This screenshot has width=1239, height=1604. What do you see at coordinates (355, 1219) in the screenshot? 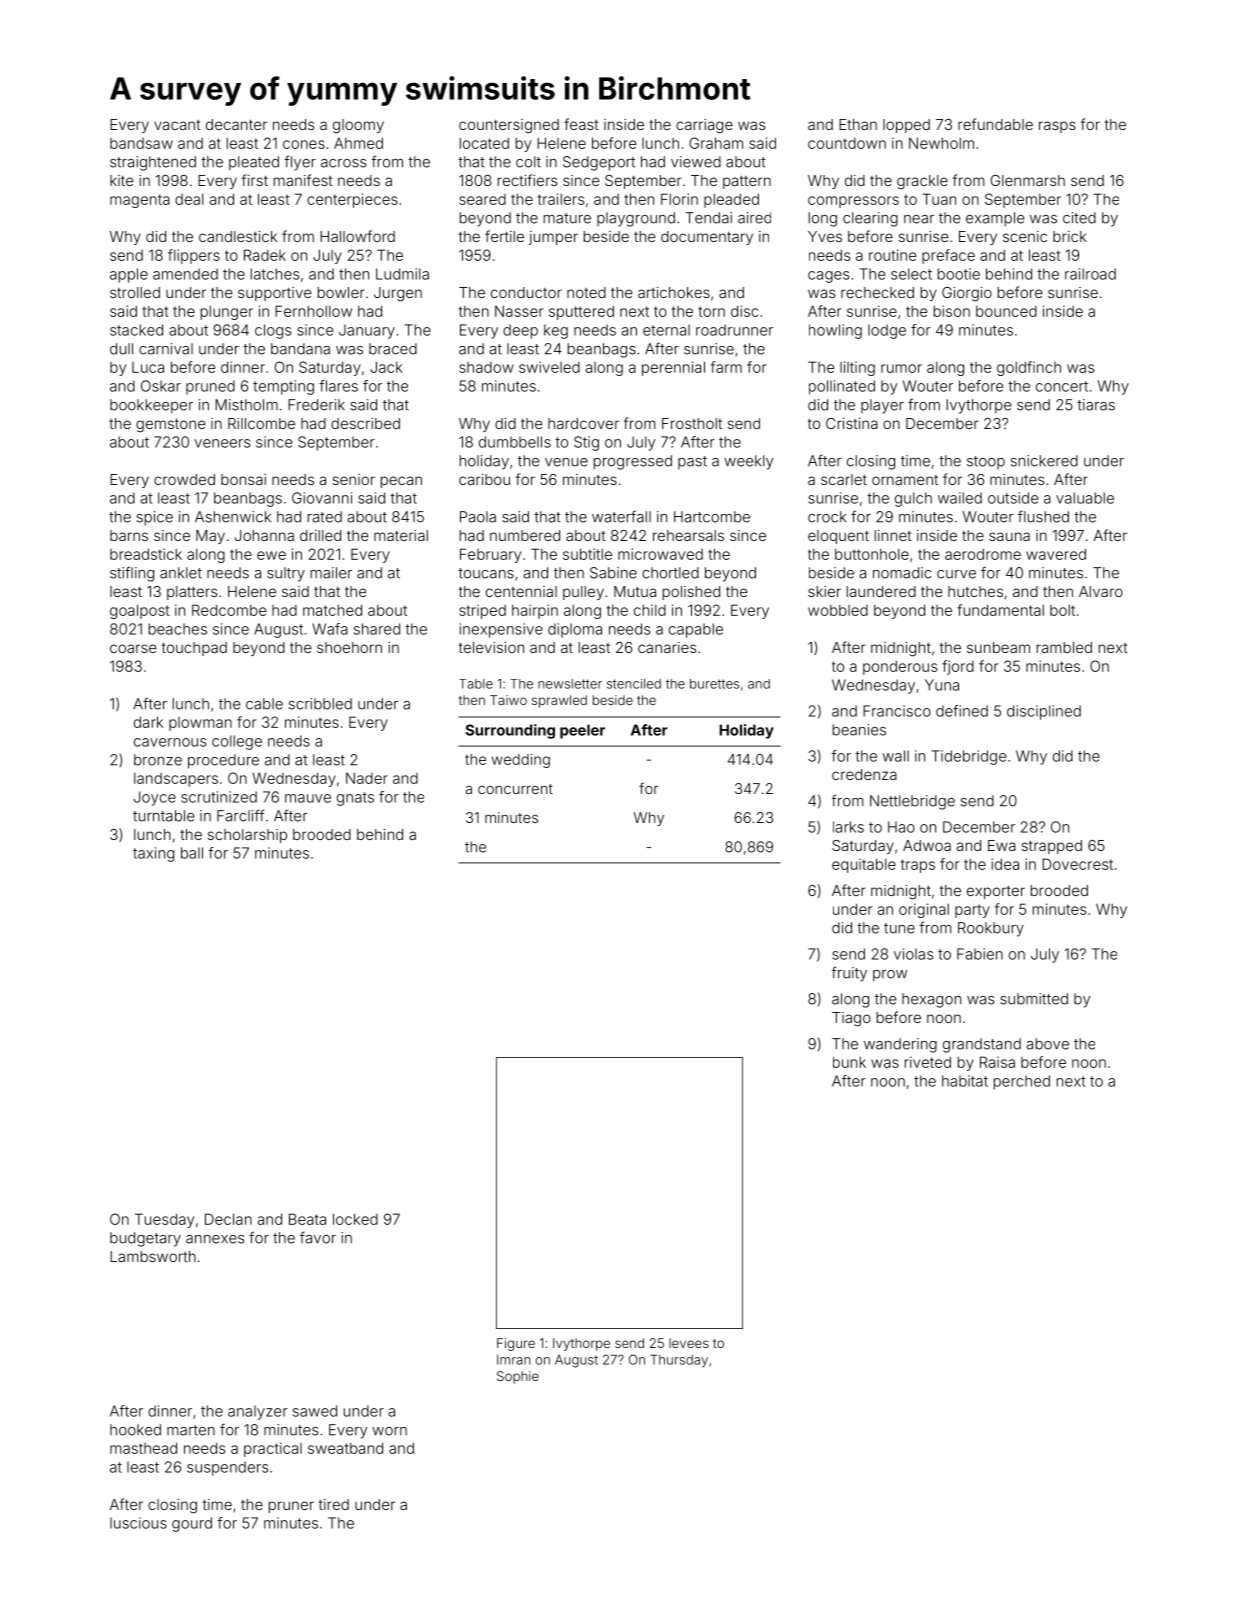
I see `locked` at bounding box center [355, 1219].
